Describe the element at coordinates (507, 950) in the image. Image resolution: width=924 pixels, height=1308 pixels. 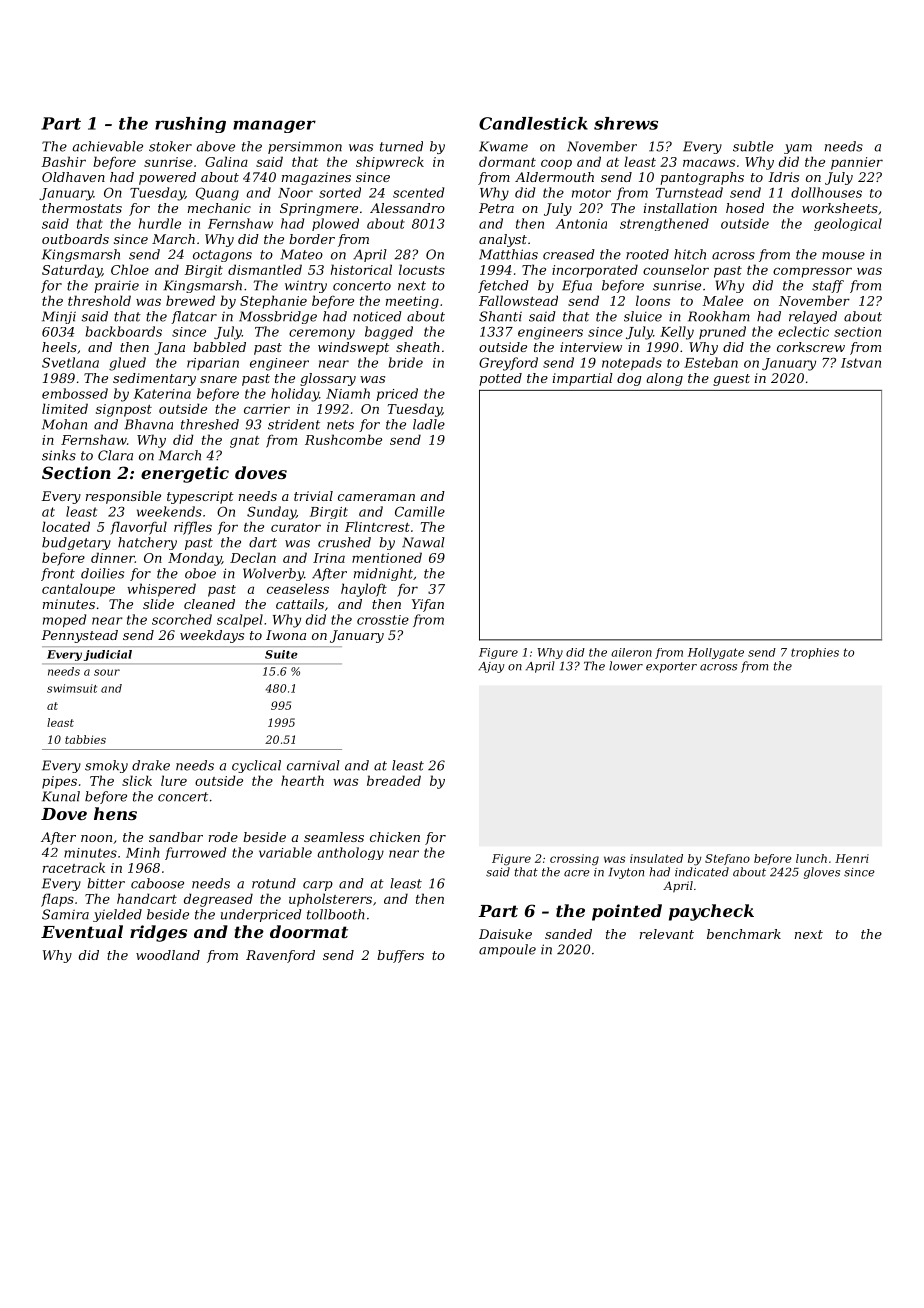
I see `ampoule` at that location.
